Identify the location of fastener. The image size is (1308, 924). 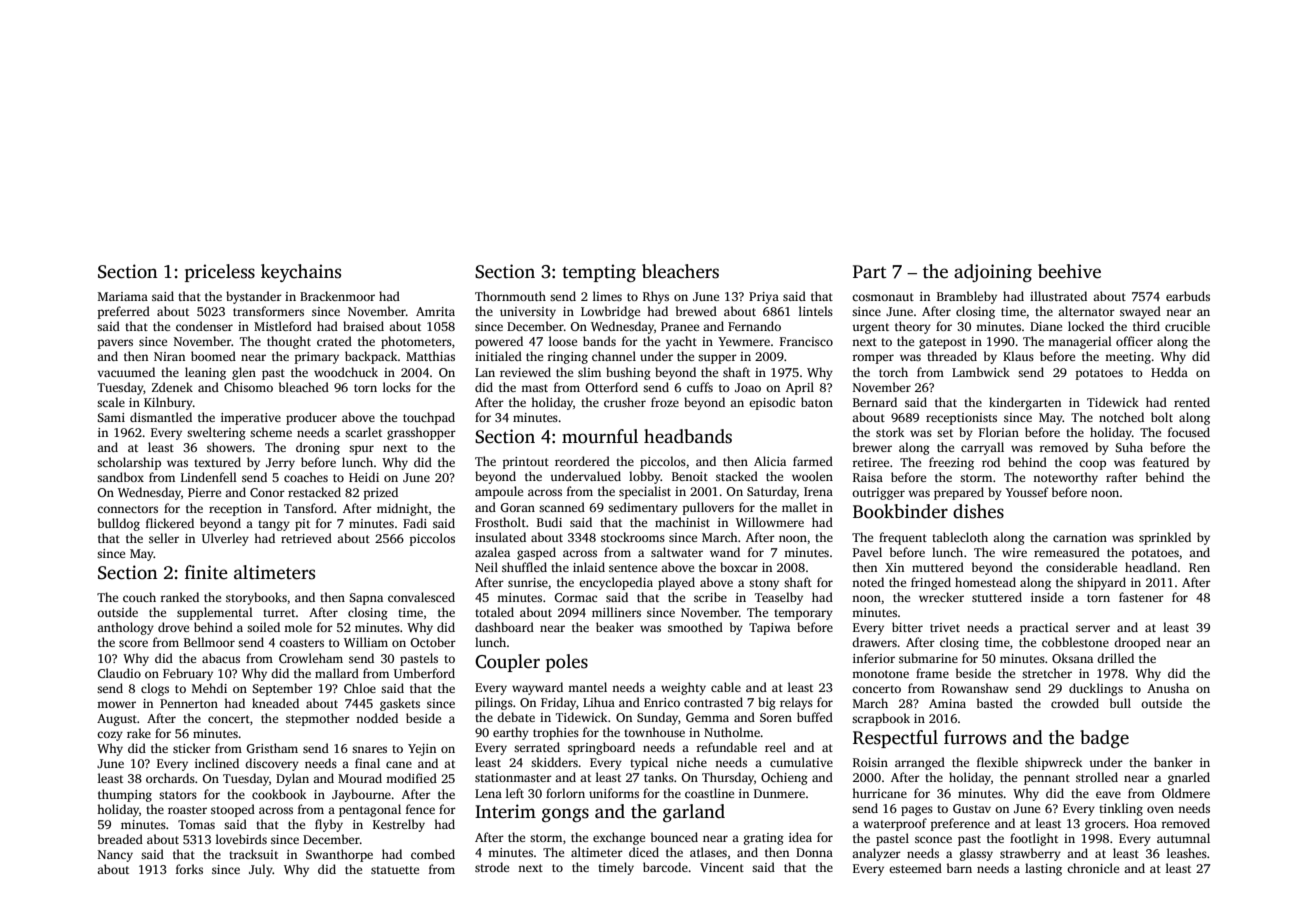
(1141, 597).
